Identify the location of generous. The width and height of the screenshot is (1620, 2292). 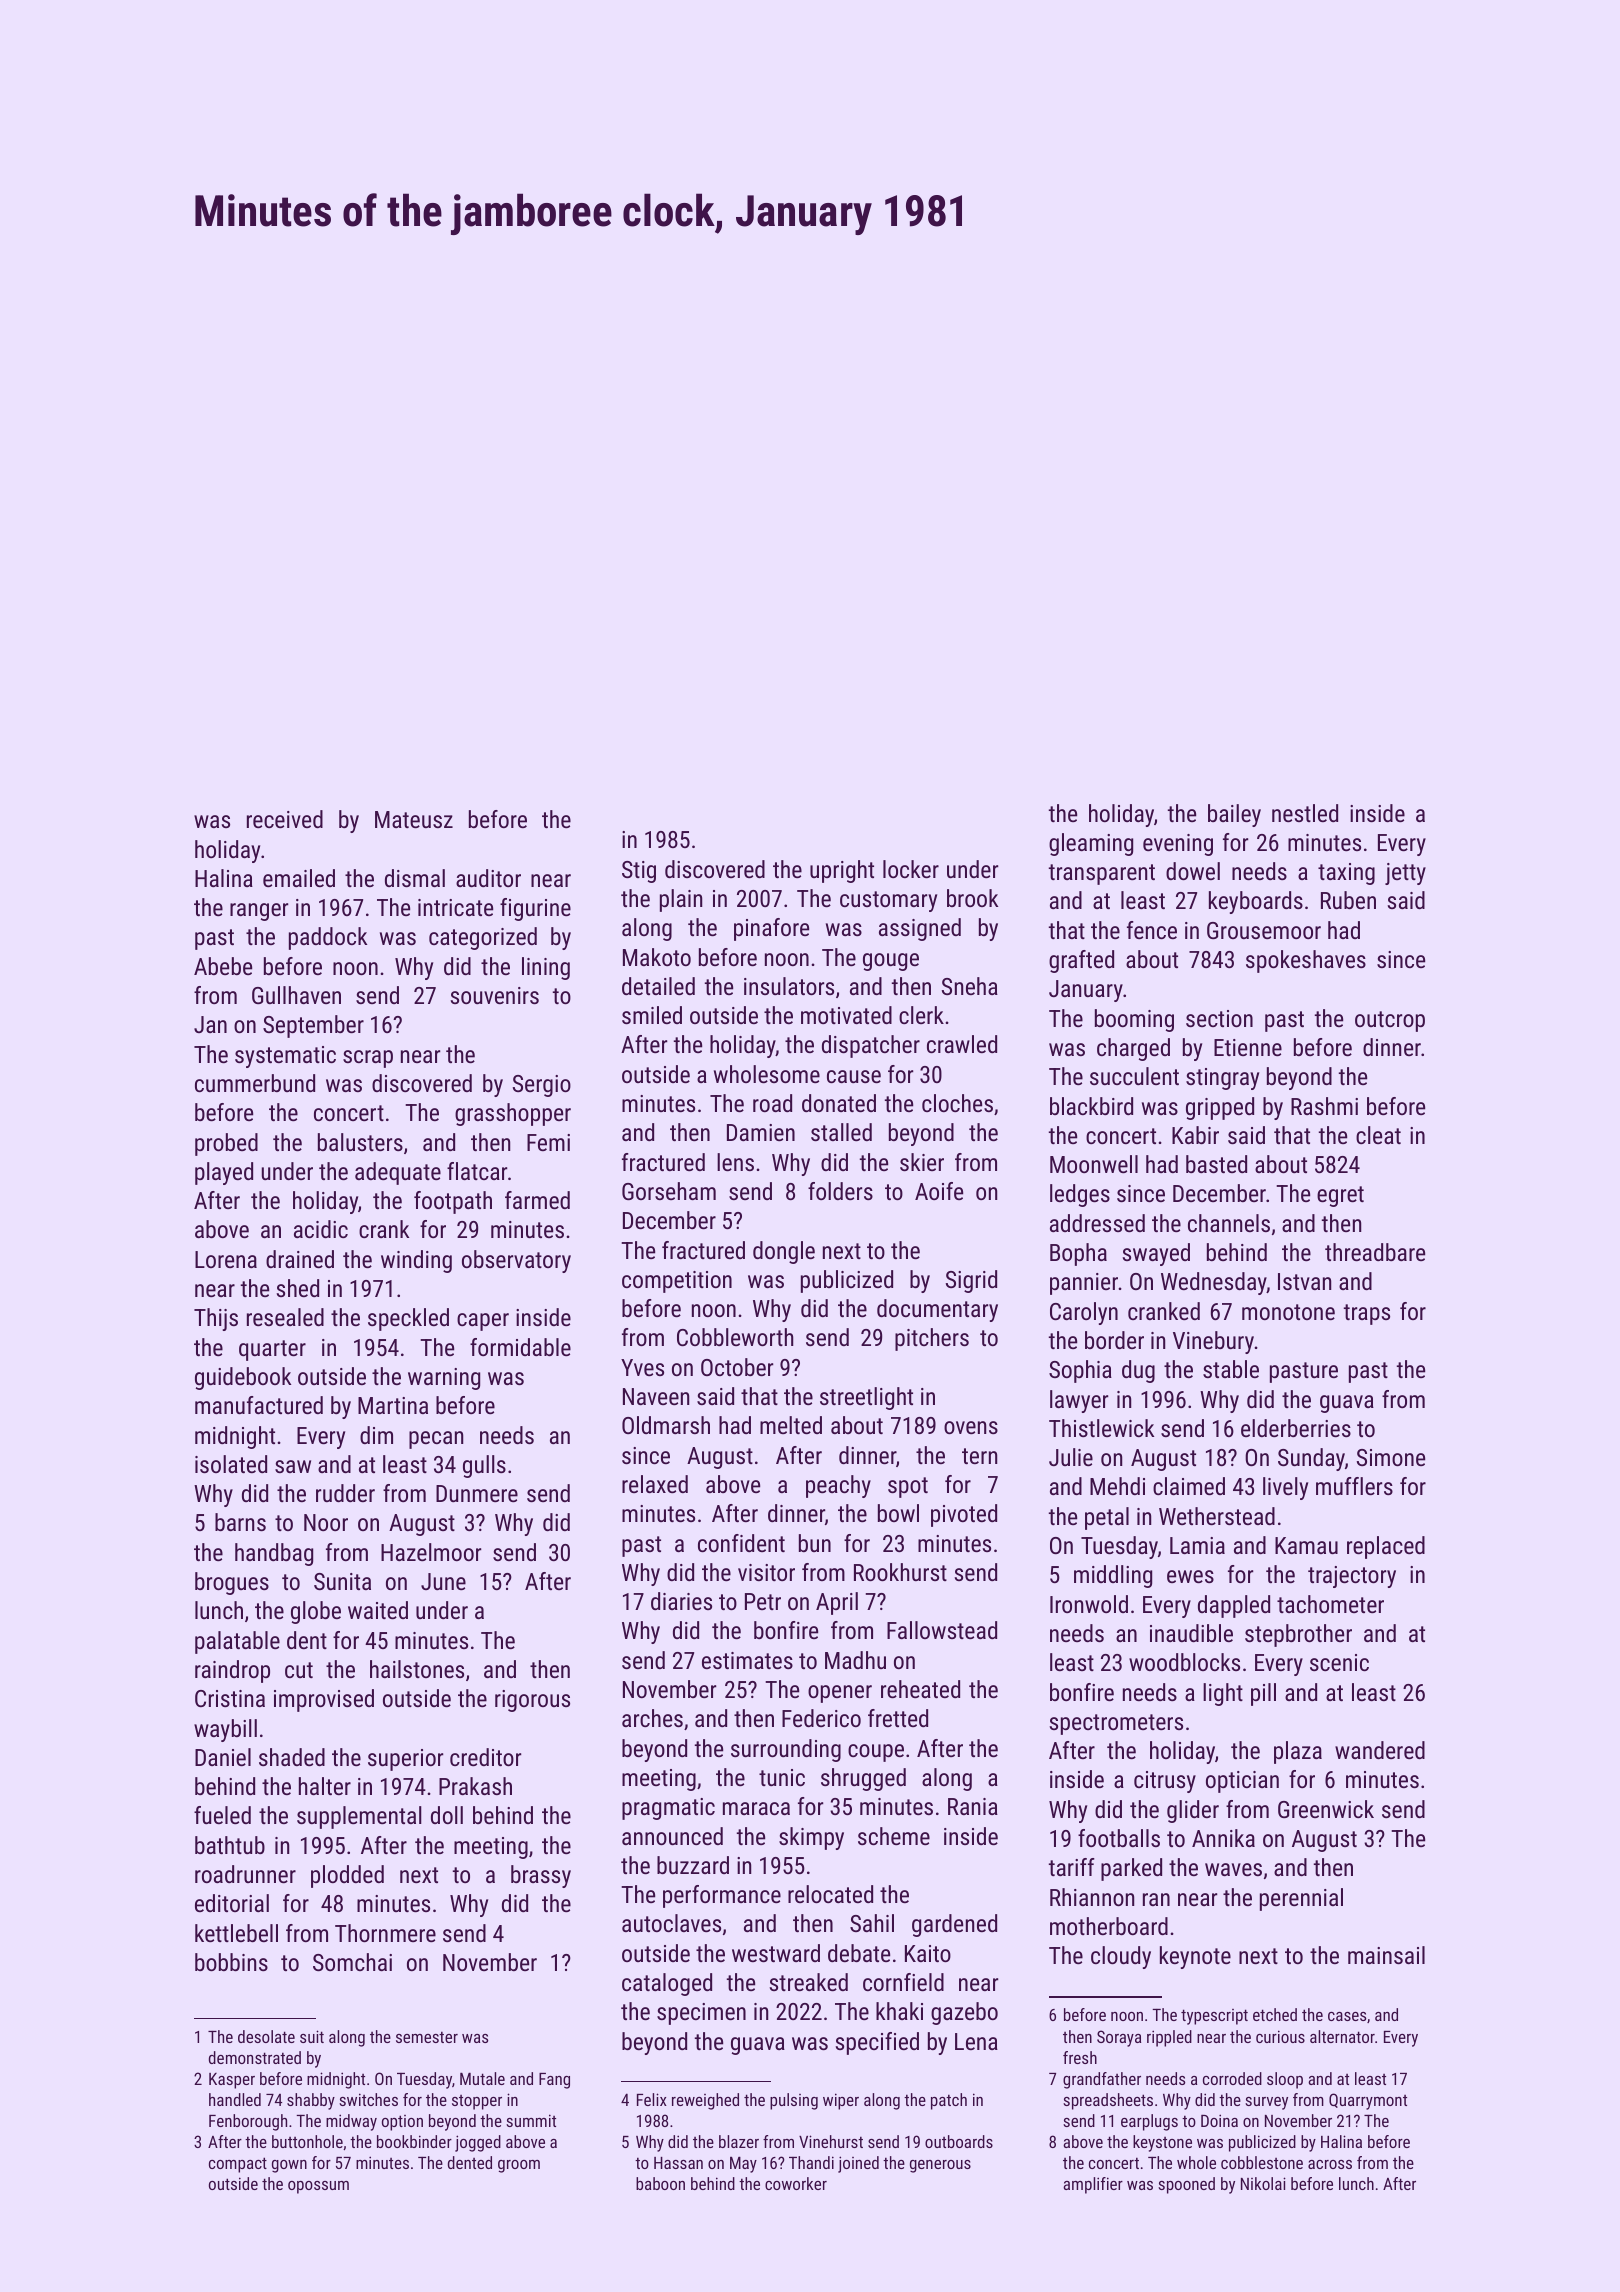
(940, 2166).
